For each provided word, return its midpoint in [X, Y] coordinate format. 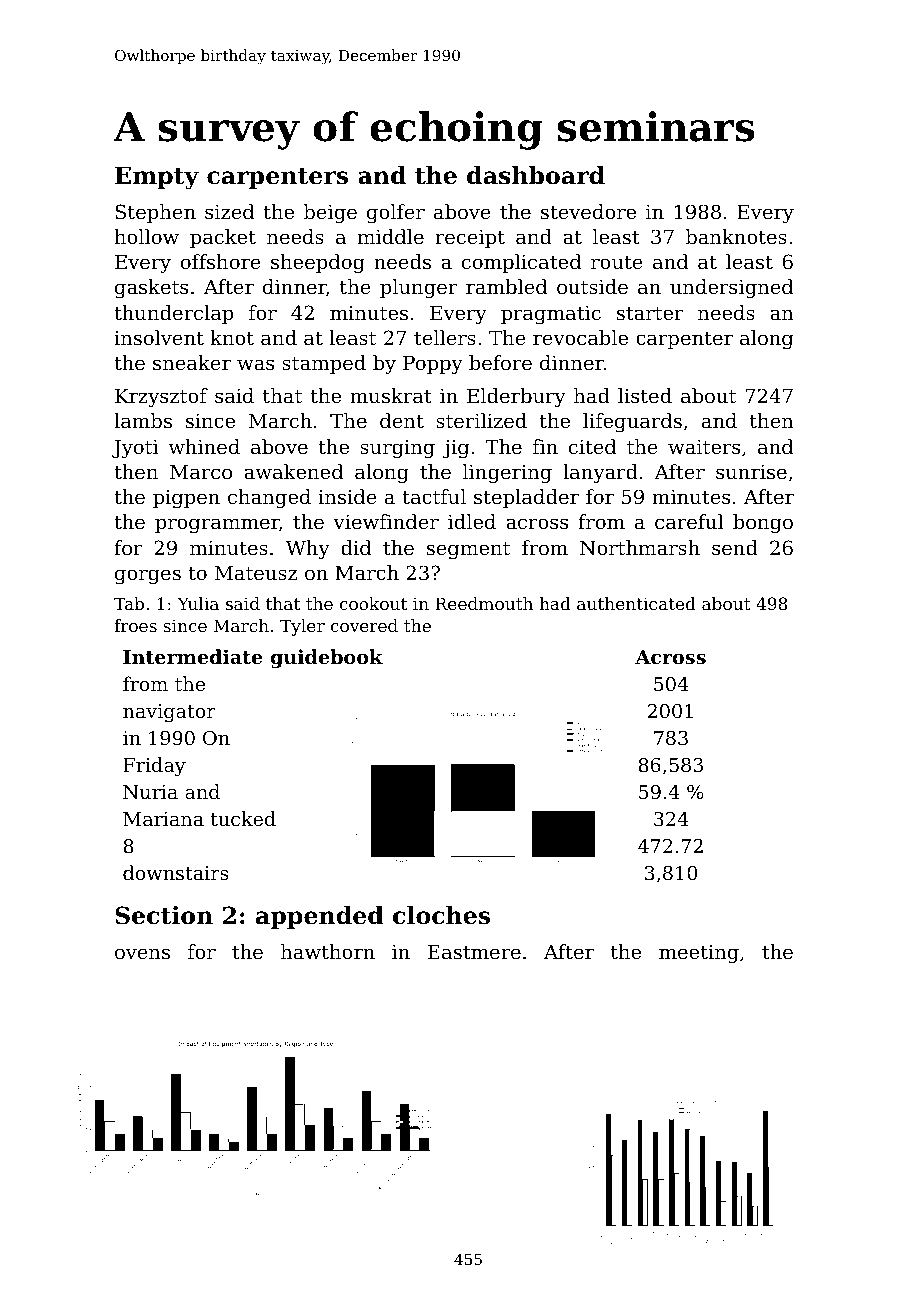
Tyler [302, 627]
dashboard [536, 175]
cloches [441, 915]
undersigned [731, 289]
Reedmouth [484, 603]
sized [229, 212]
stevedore [588, 212]
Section [164, 915]
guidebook [327, 658]
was [255, 365]
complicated [521, 263]
